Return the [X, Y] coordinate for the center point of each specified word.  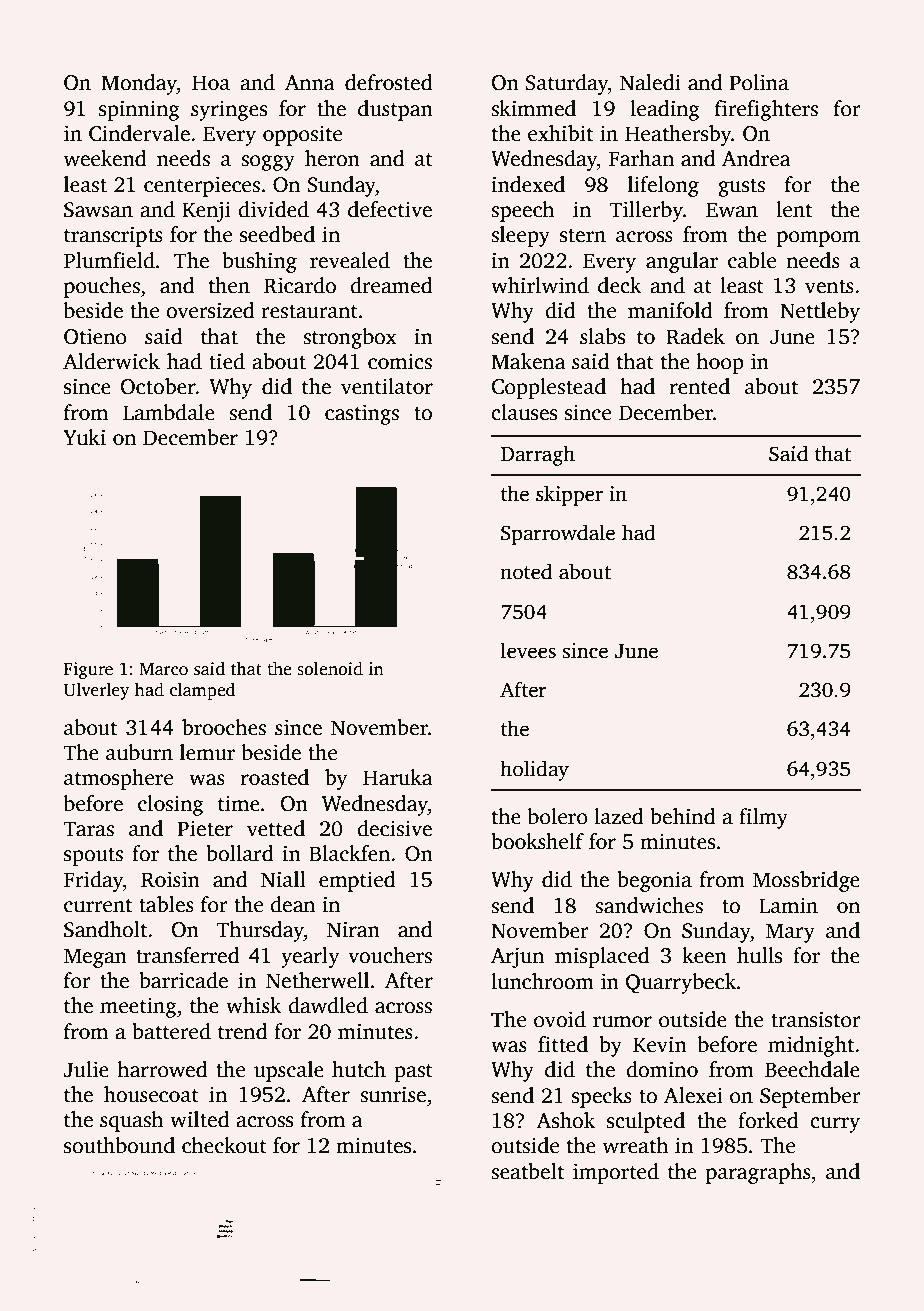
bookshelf [537, 841]
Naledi [650, 82]
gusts [741, 188]
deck [620, 285]
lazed [619, 816]
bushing [259, 262]
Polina [759, 82]
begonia [654, 881]
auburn [139, 752]
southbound [119, 1145]
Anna [310, 83]
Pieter [205, 828]
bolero [557, 816]
